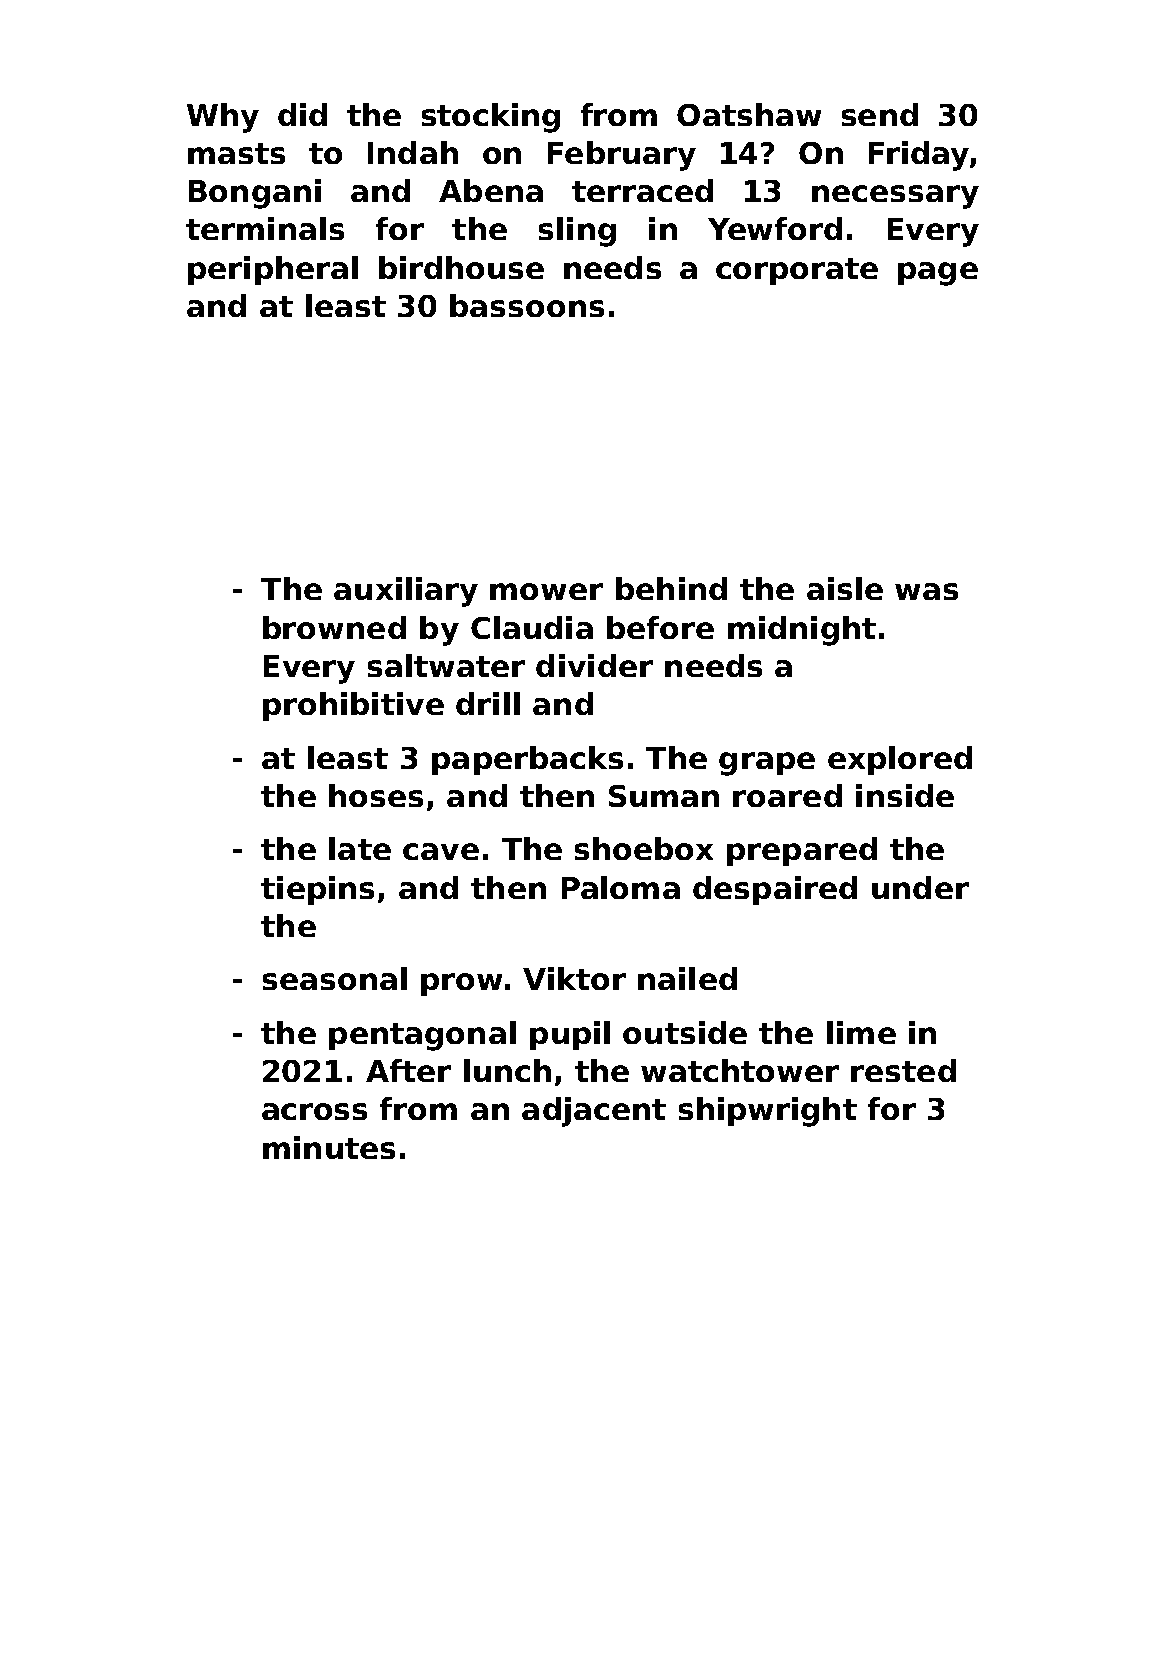  What do you see at coordinates (265, 228) in the document?
I see `terminals` at bounding box center [265, 228].
